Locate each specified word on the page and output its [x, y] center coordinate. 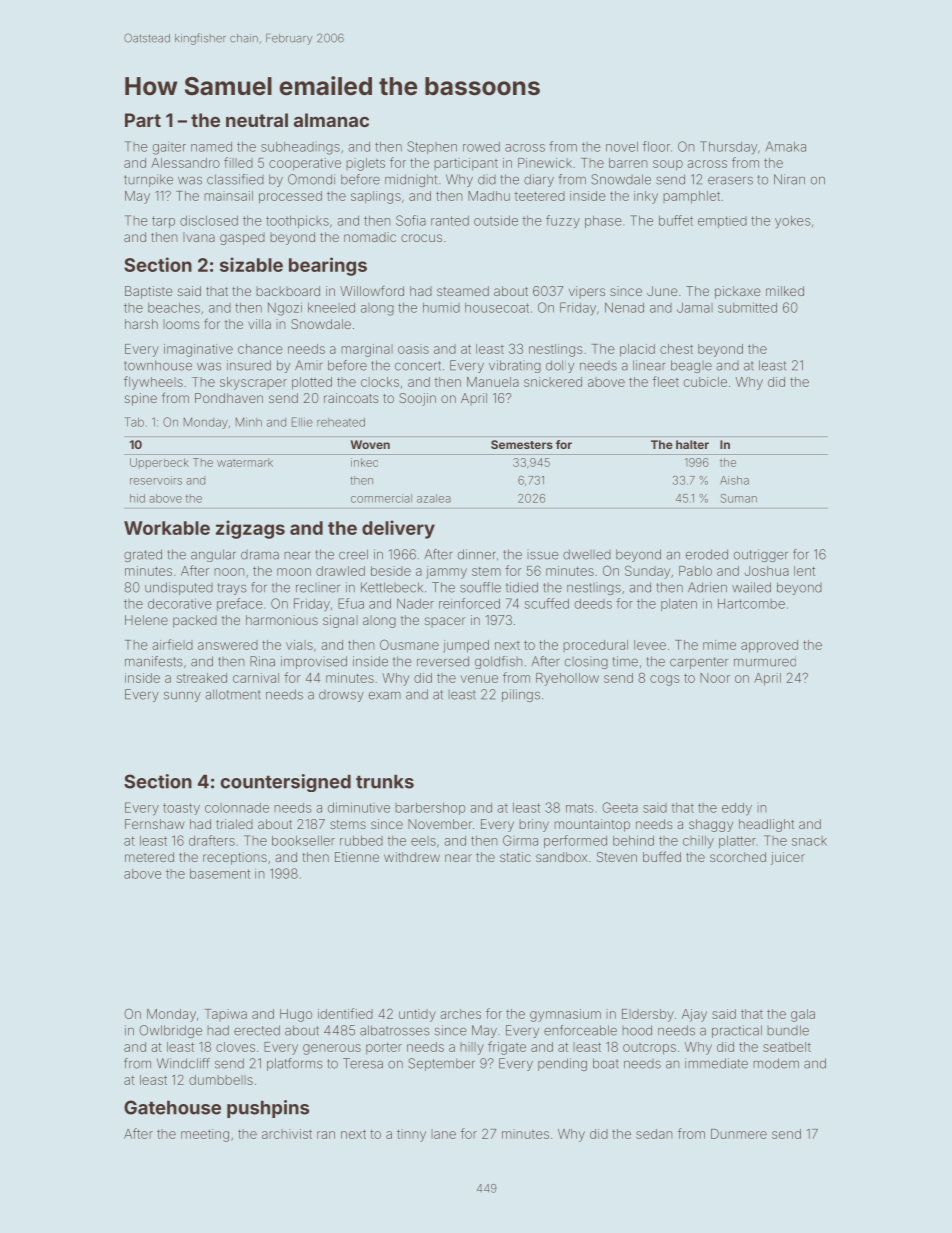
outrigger [761, 555]
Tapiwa [226, 1015]
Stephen [432, 147]
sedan [654, 1134]
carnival [256, 678]
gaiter [169, 148]
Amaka [785, 146]
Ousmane [409, 644]
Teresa [363, 1063]
